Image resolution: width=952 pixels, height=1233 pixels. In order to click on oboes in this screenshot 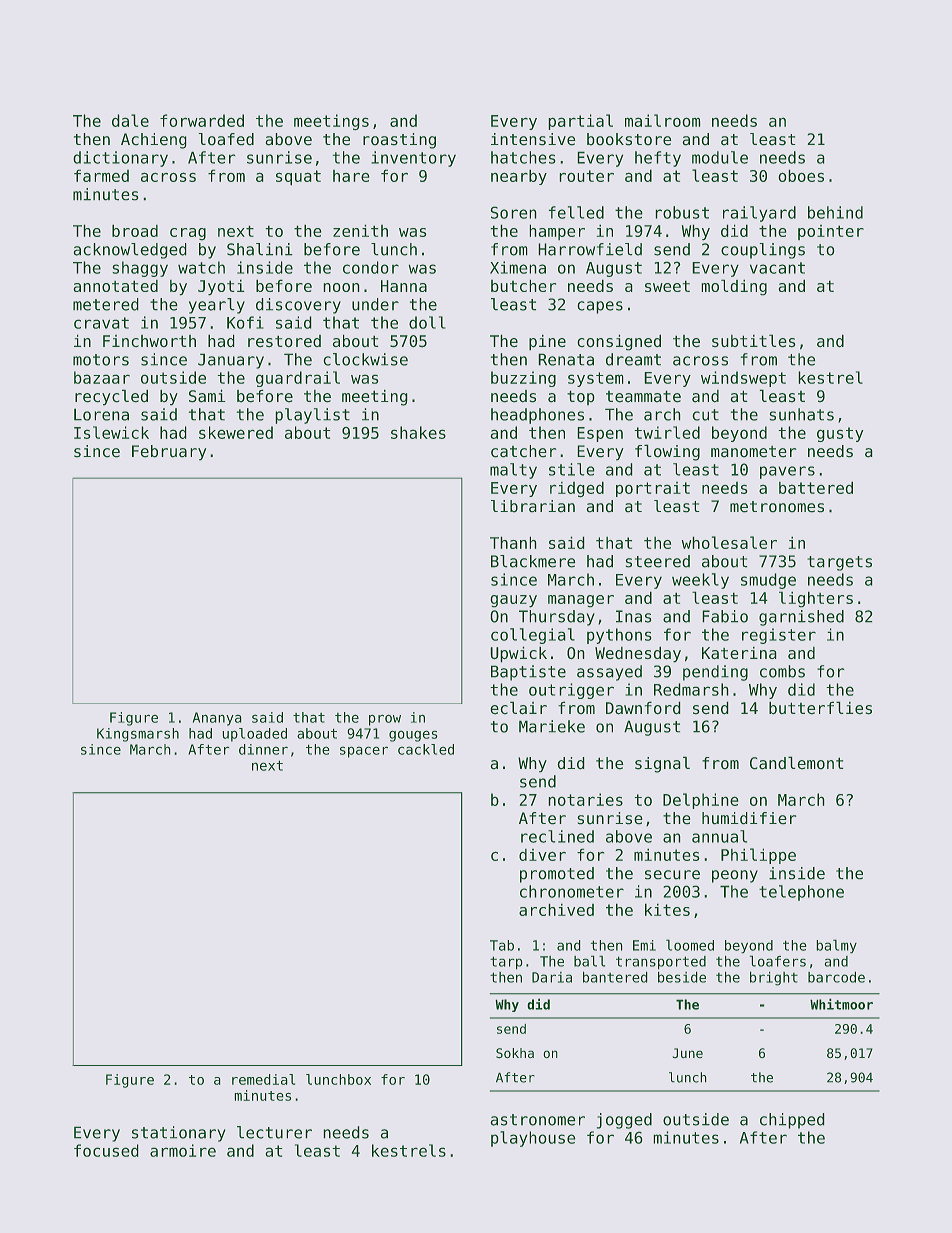, I will do `click(801, 175)`.
